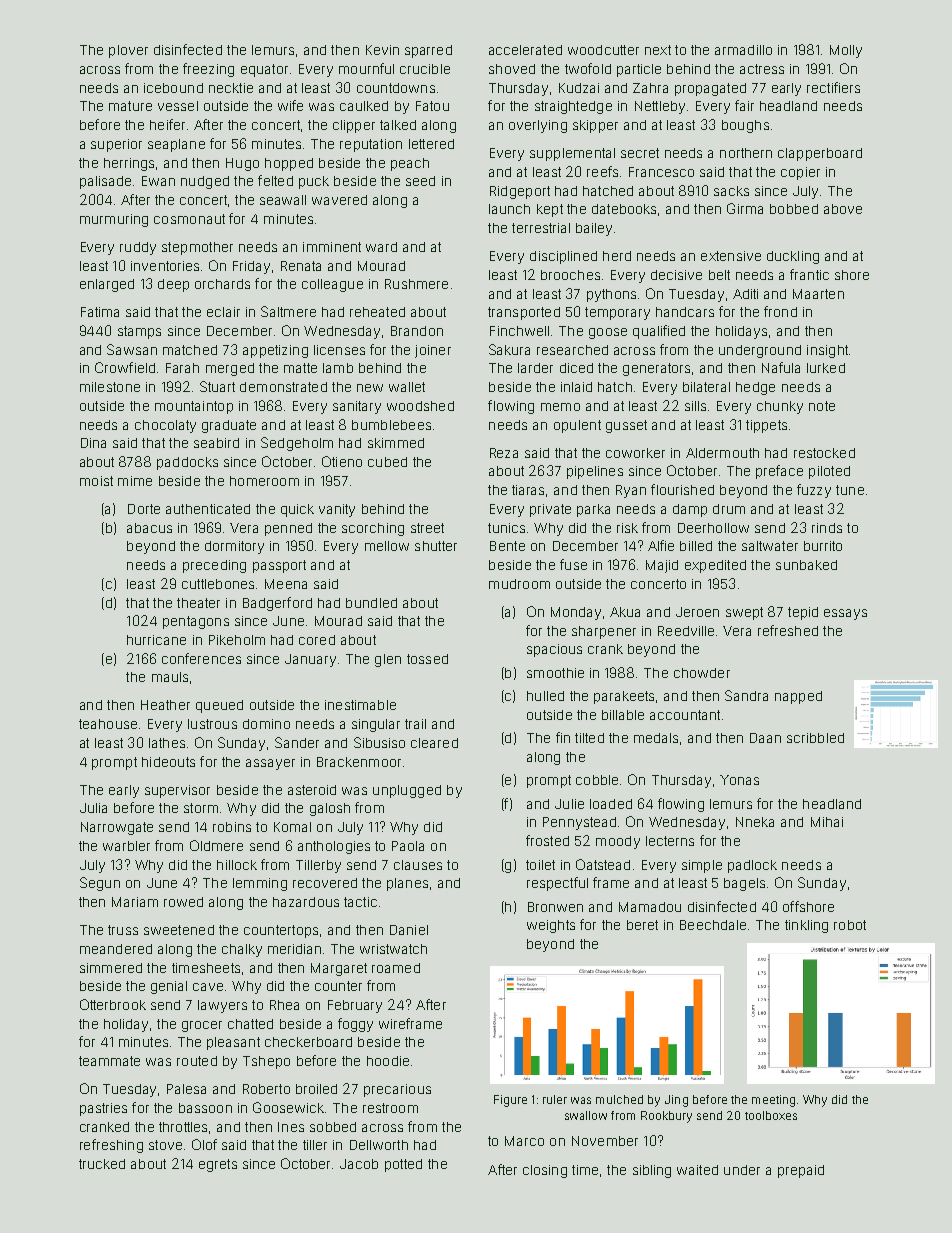  What do you see at coordinates (114, 220) in the screenshot?
I see `murmuring` at bounding box center [114, 220].
